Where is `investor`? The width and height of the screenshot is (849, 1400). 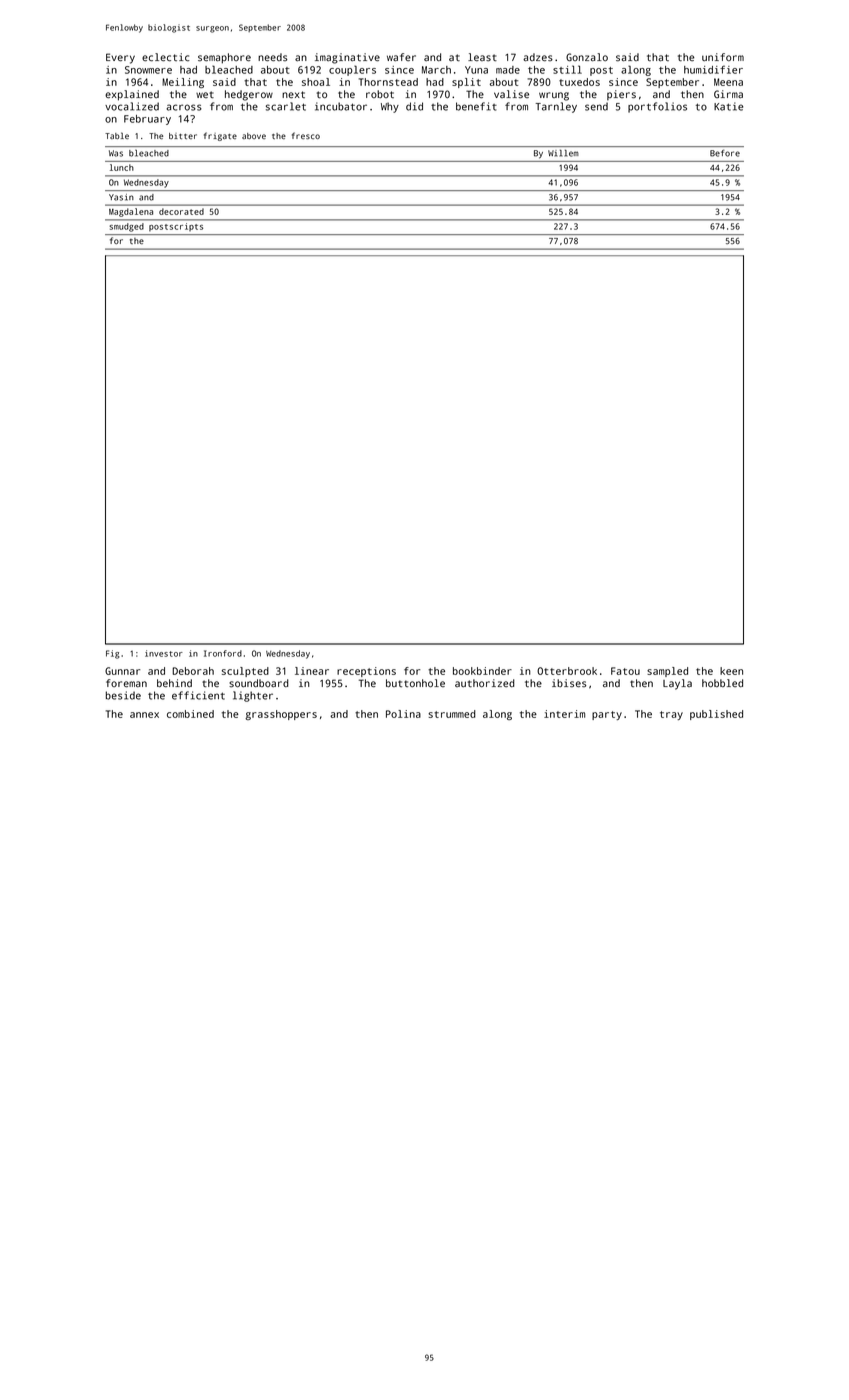 investor is located at coordinates (164, 653).
